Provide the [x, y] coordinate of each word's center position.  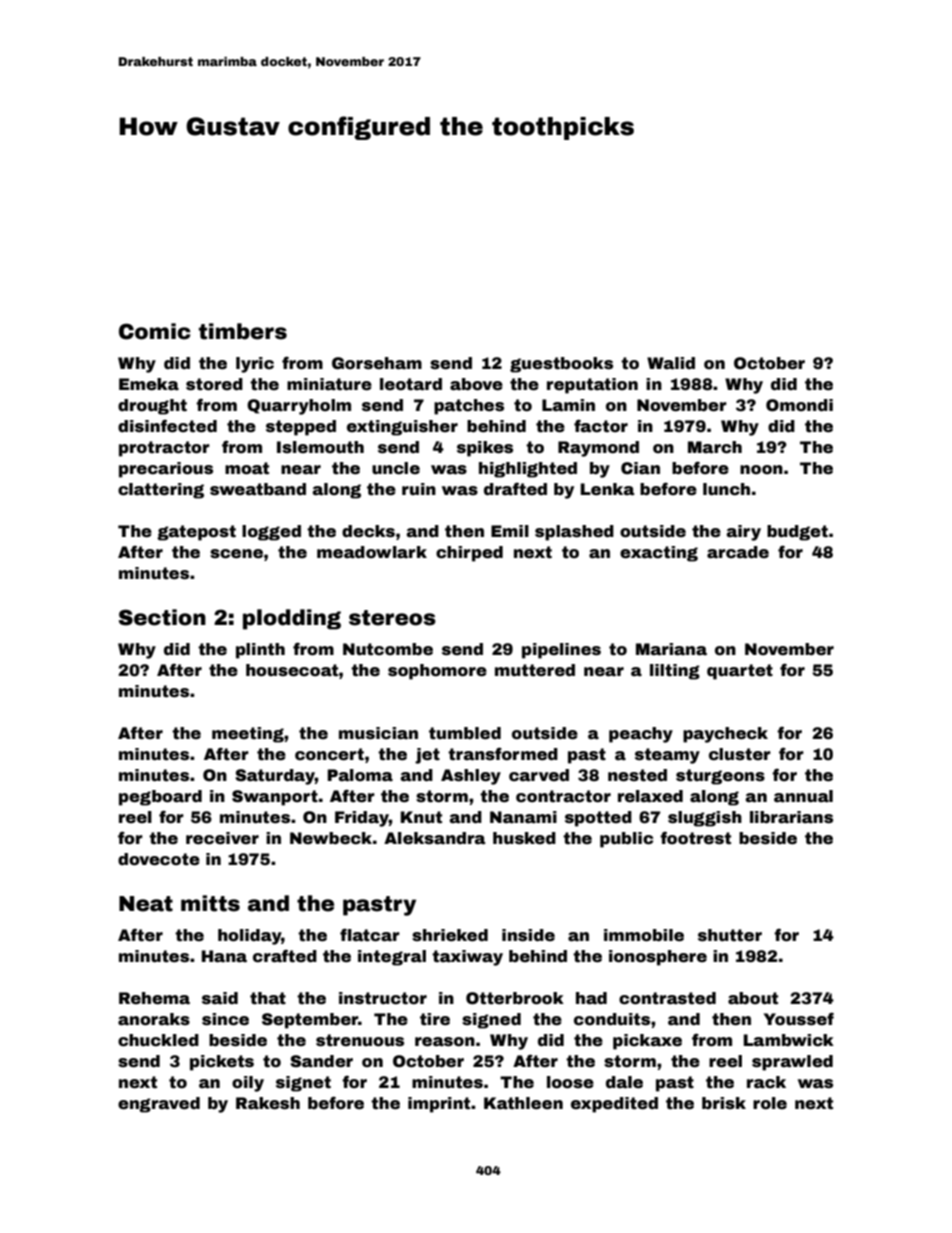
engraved [159, 1105]
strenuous [360, 1040]
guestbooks [561, 365]
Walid [671, 363]
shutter [730, 935]
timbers [243, 331]
